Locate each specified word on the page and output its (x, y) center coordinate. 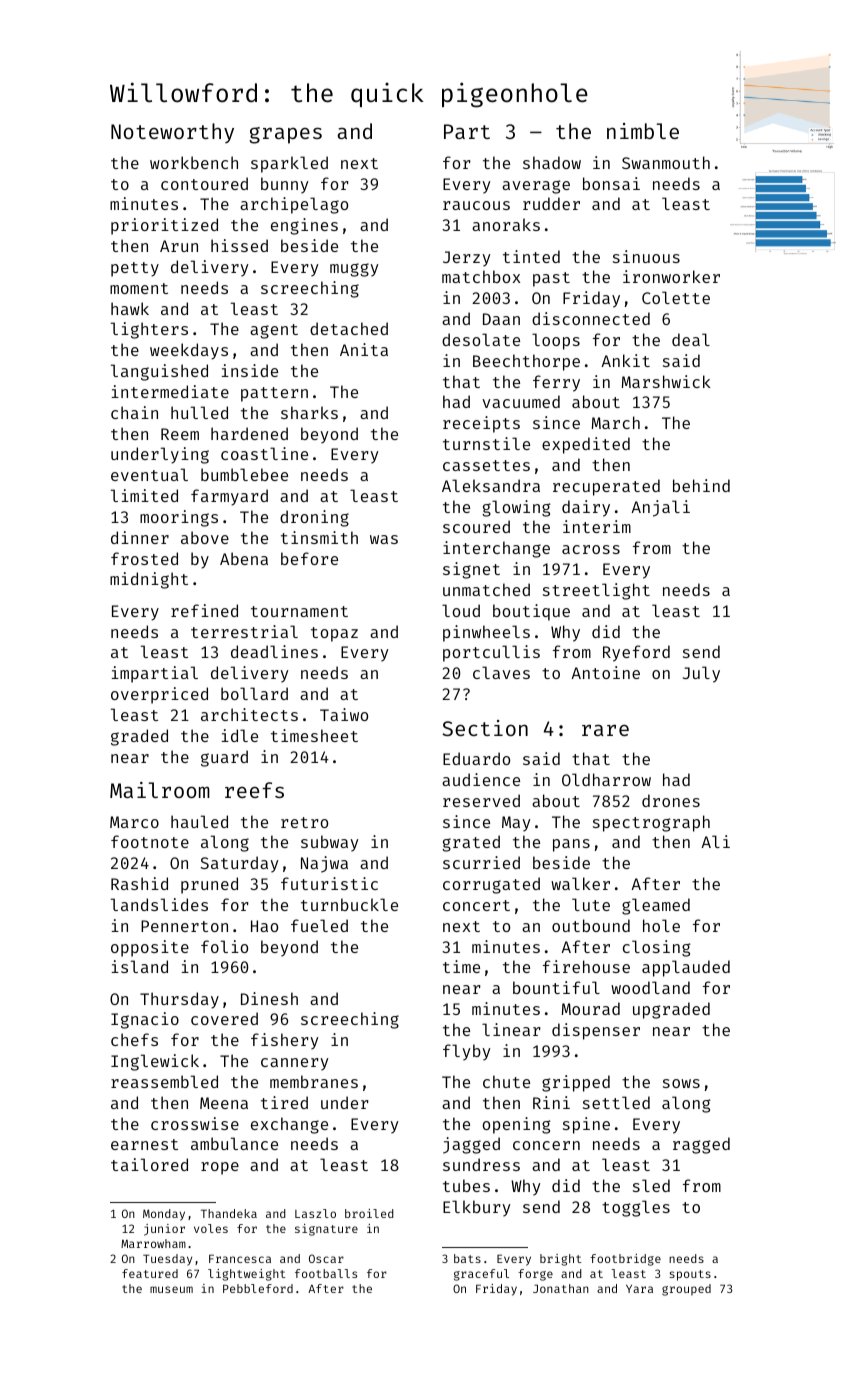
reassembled (164, 1081)
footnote (150, 841)
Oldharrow (606, 779)
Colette (676, 297)
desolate (481, 339)
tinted (531, 256)
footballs (326, 1273)
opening (516, 1125)
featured (150, 1273)
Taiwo (344, 714)
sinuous (646, 256)
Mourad (591, 1008)
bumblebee (244, 474)
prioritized (164, 226)
